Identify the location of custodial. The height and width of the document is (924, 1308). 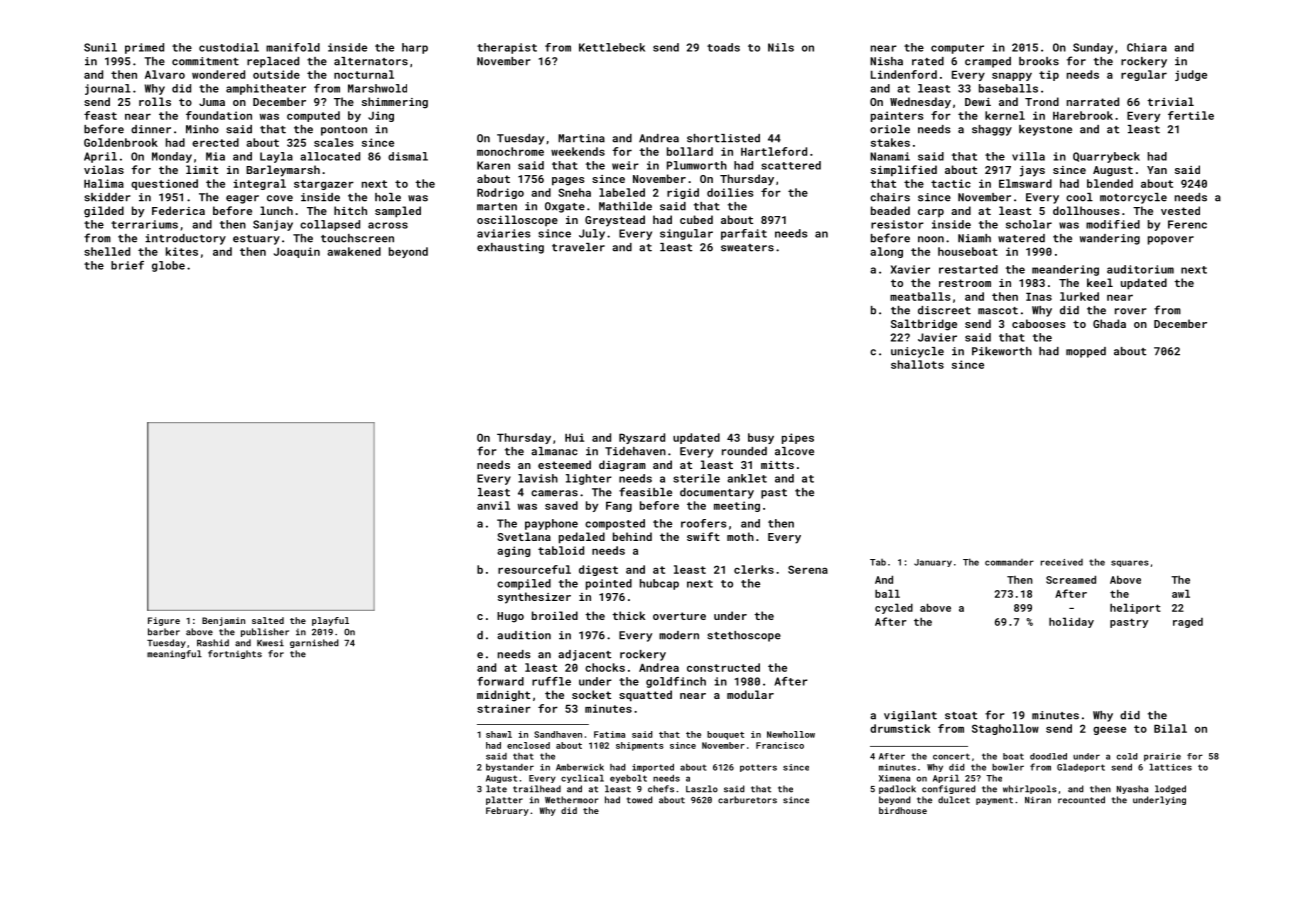
(229, 47).
